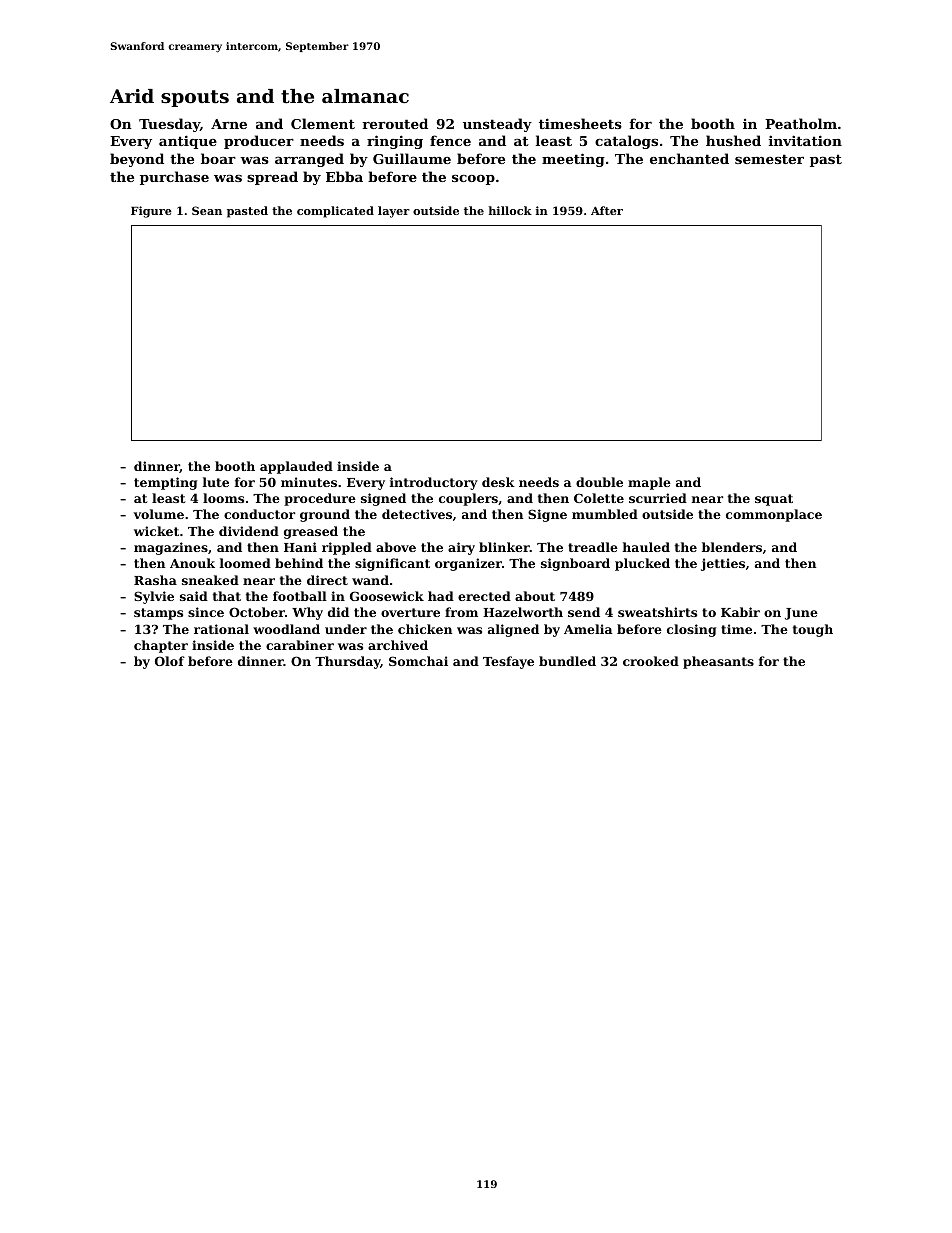 Image resolution: width=952 pixels, height=1233 pixels. I want to click on Olof, so click(170, 661).
